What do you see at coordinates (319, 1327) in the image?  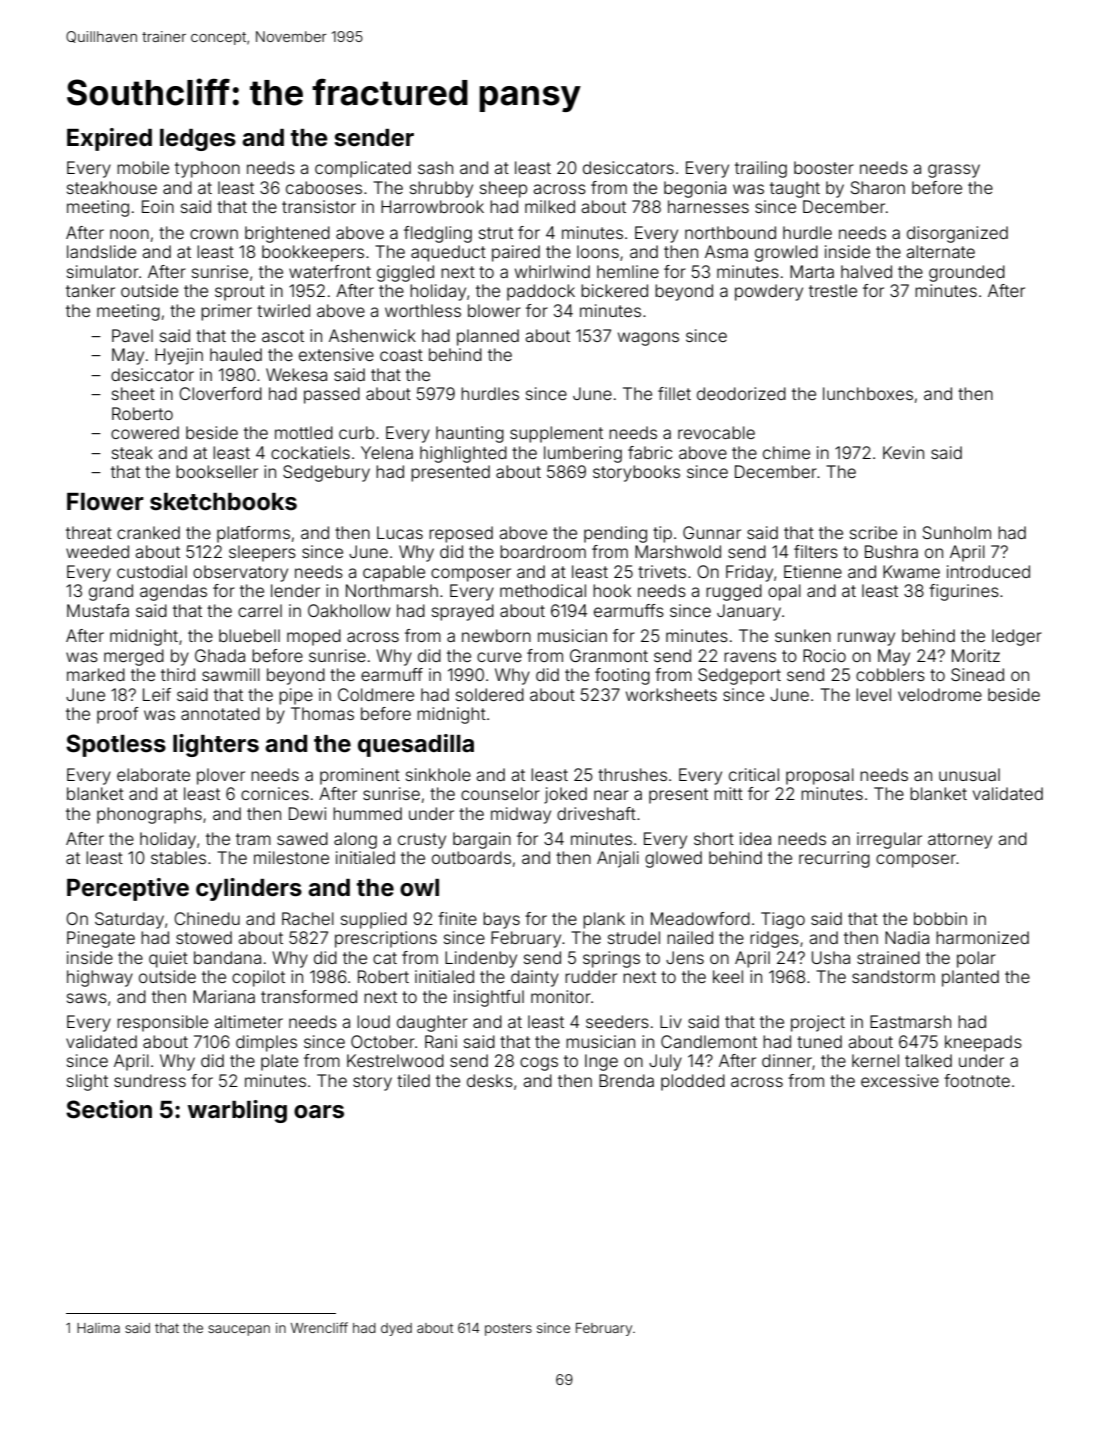 I see `Wrencliff` at bounding box center [319, 1327].
